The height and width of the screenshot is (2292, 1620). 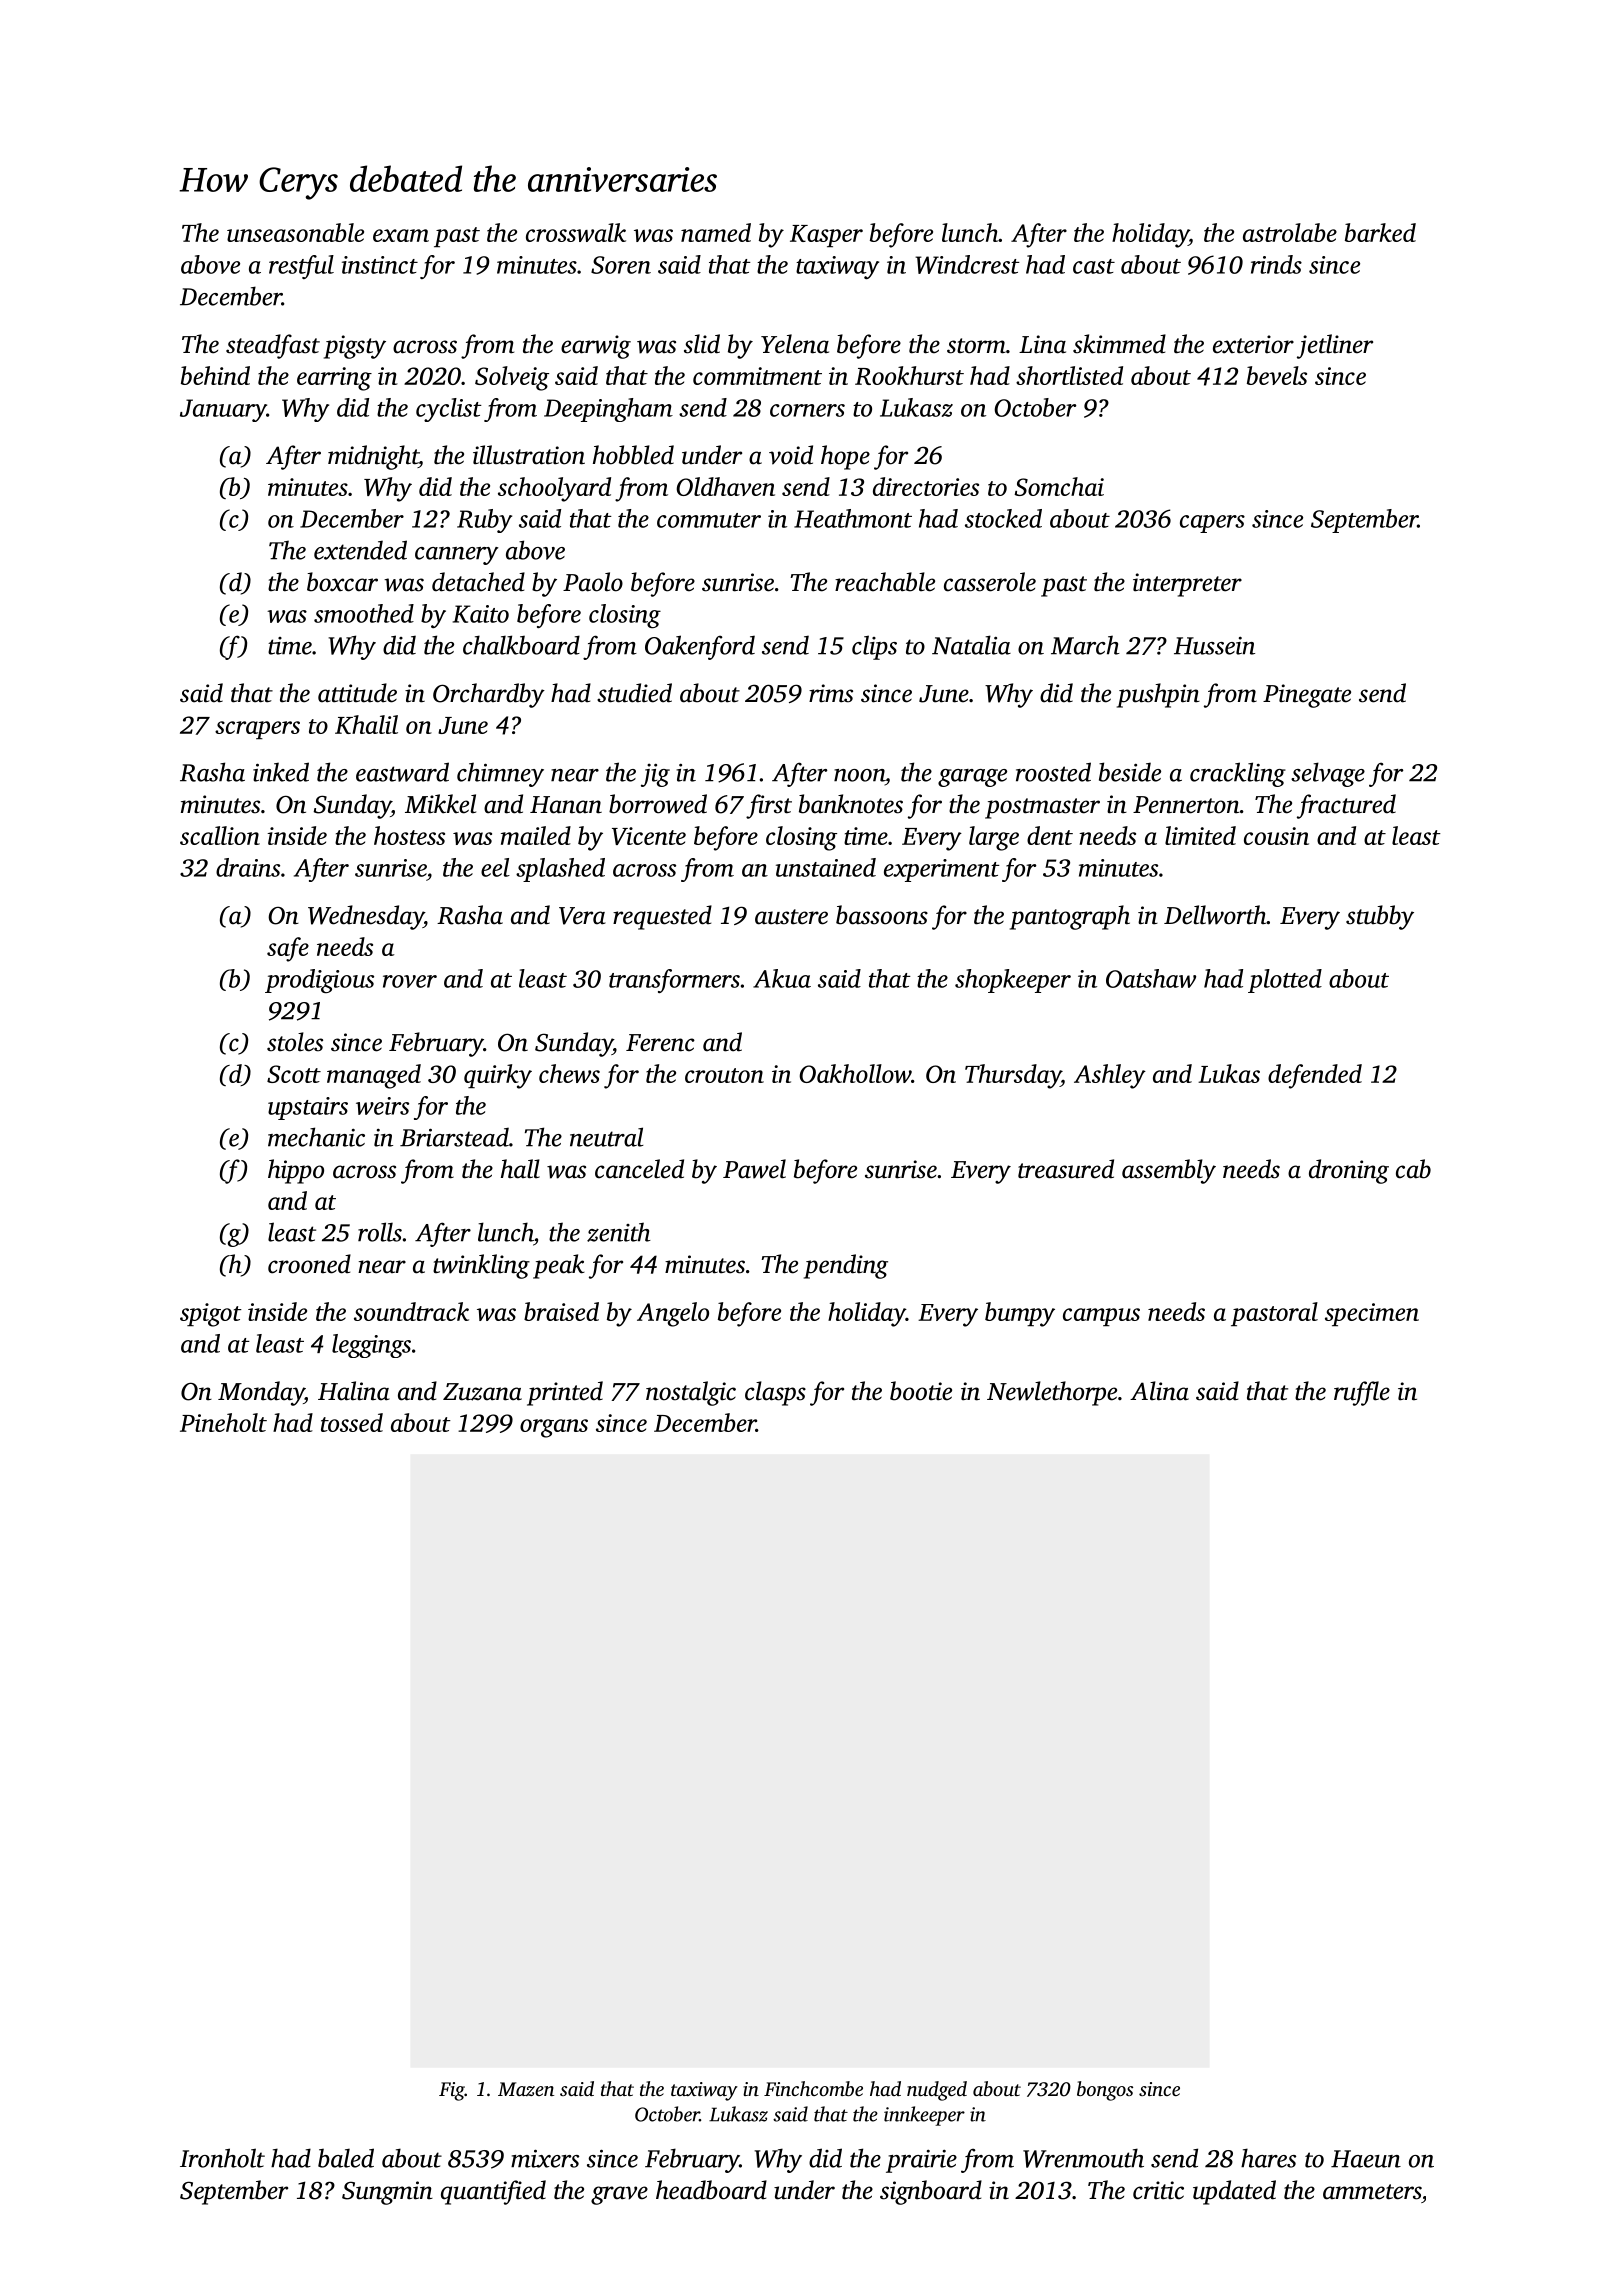 I want to click on nudged, so click(x=937, y=2091).
